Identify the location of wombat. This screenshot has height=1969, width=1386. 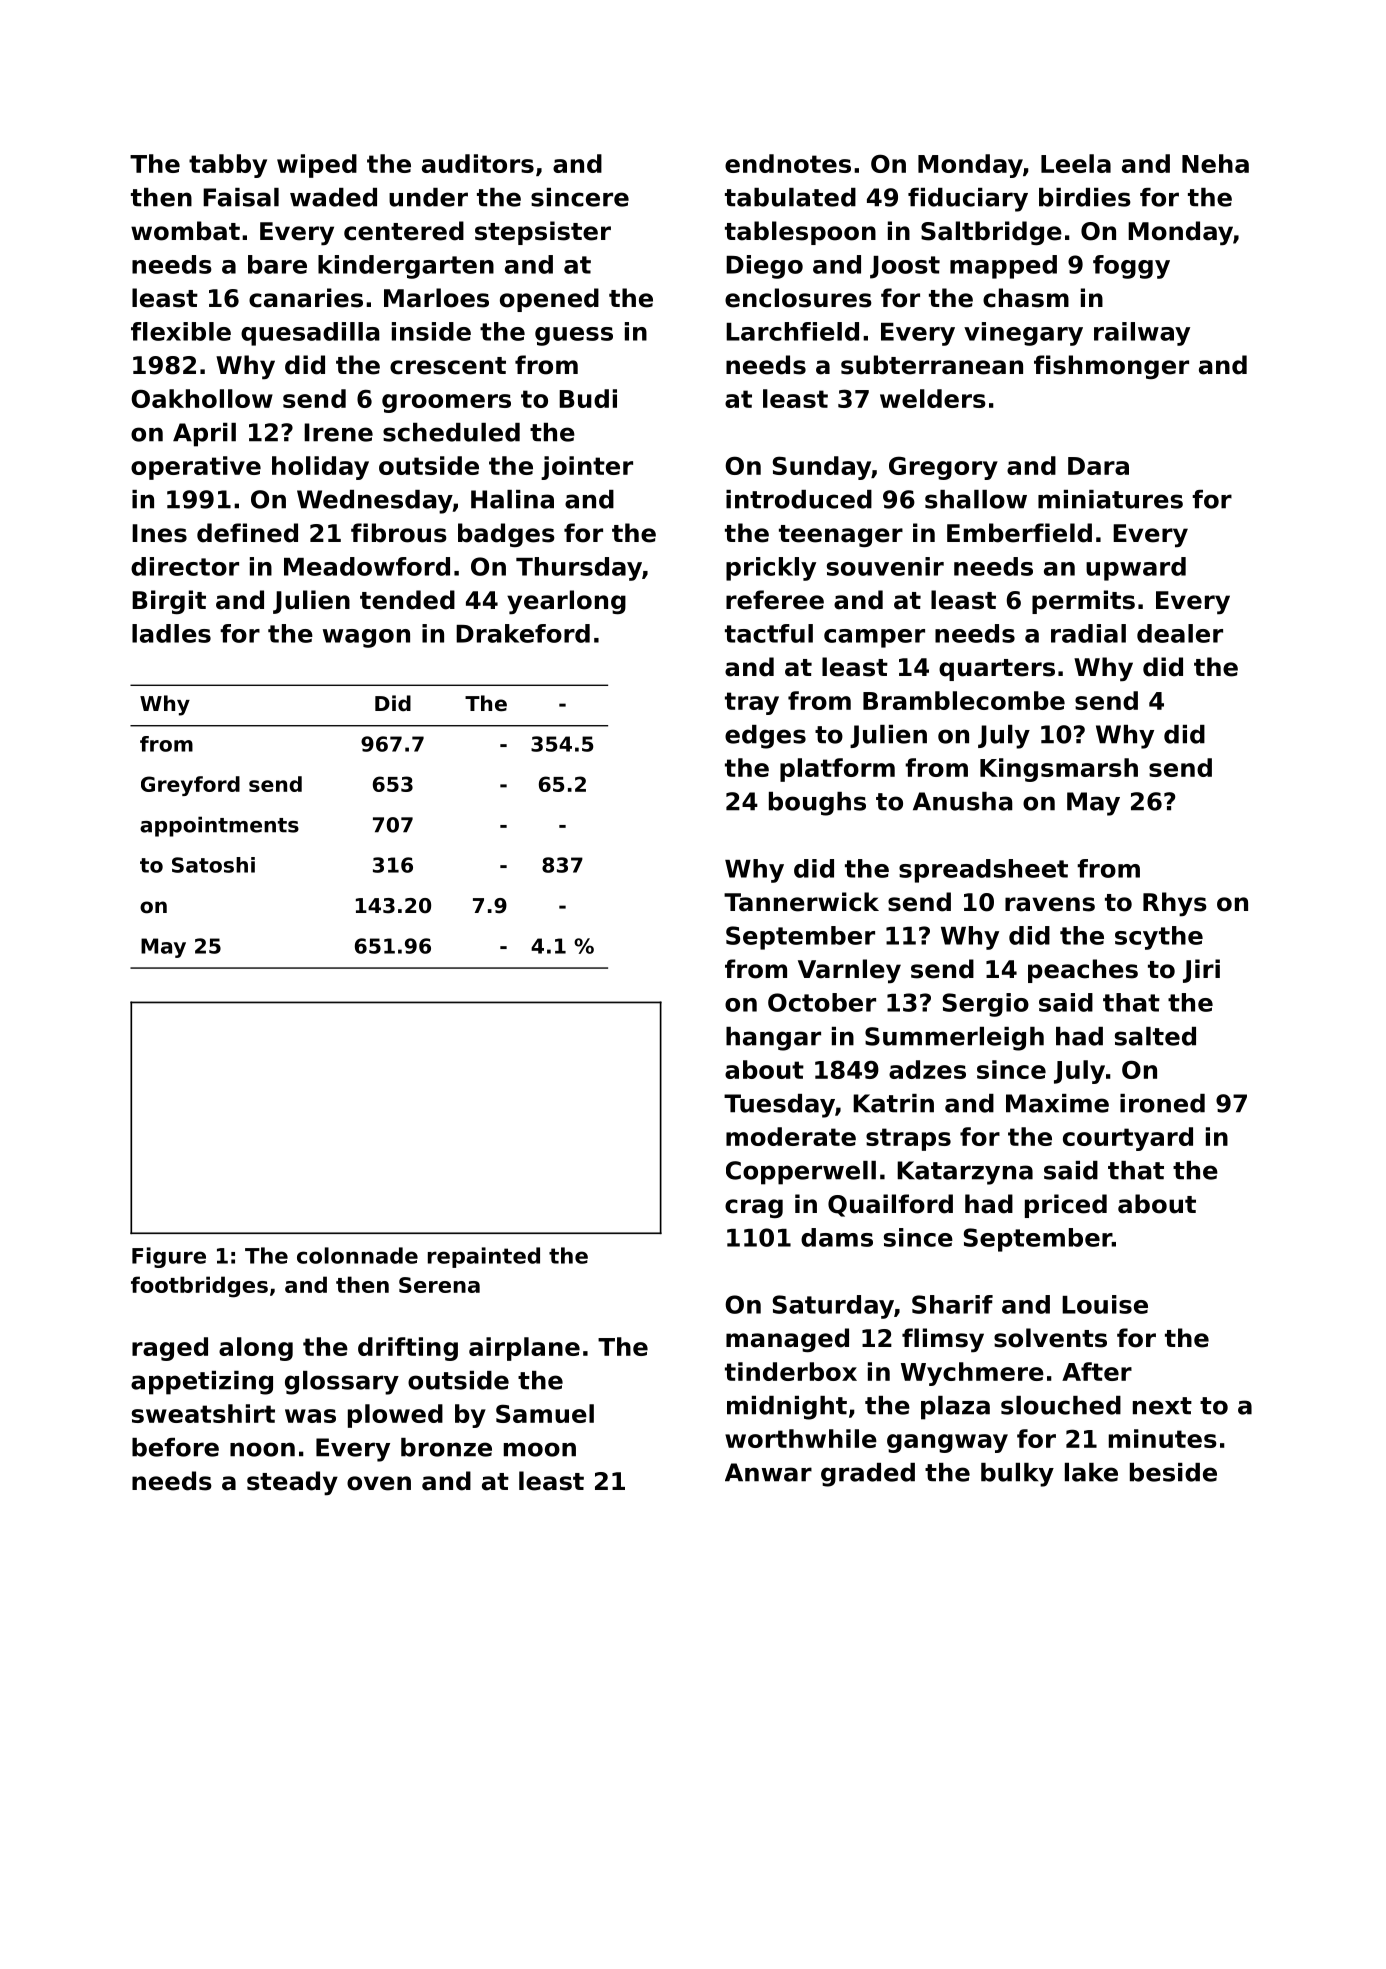
(185, 231).
